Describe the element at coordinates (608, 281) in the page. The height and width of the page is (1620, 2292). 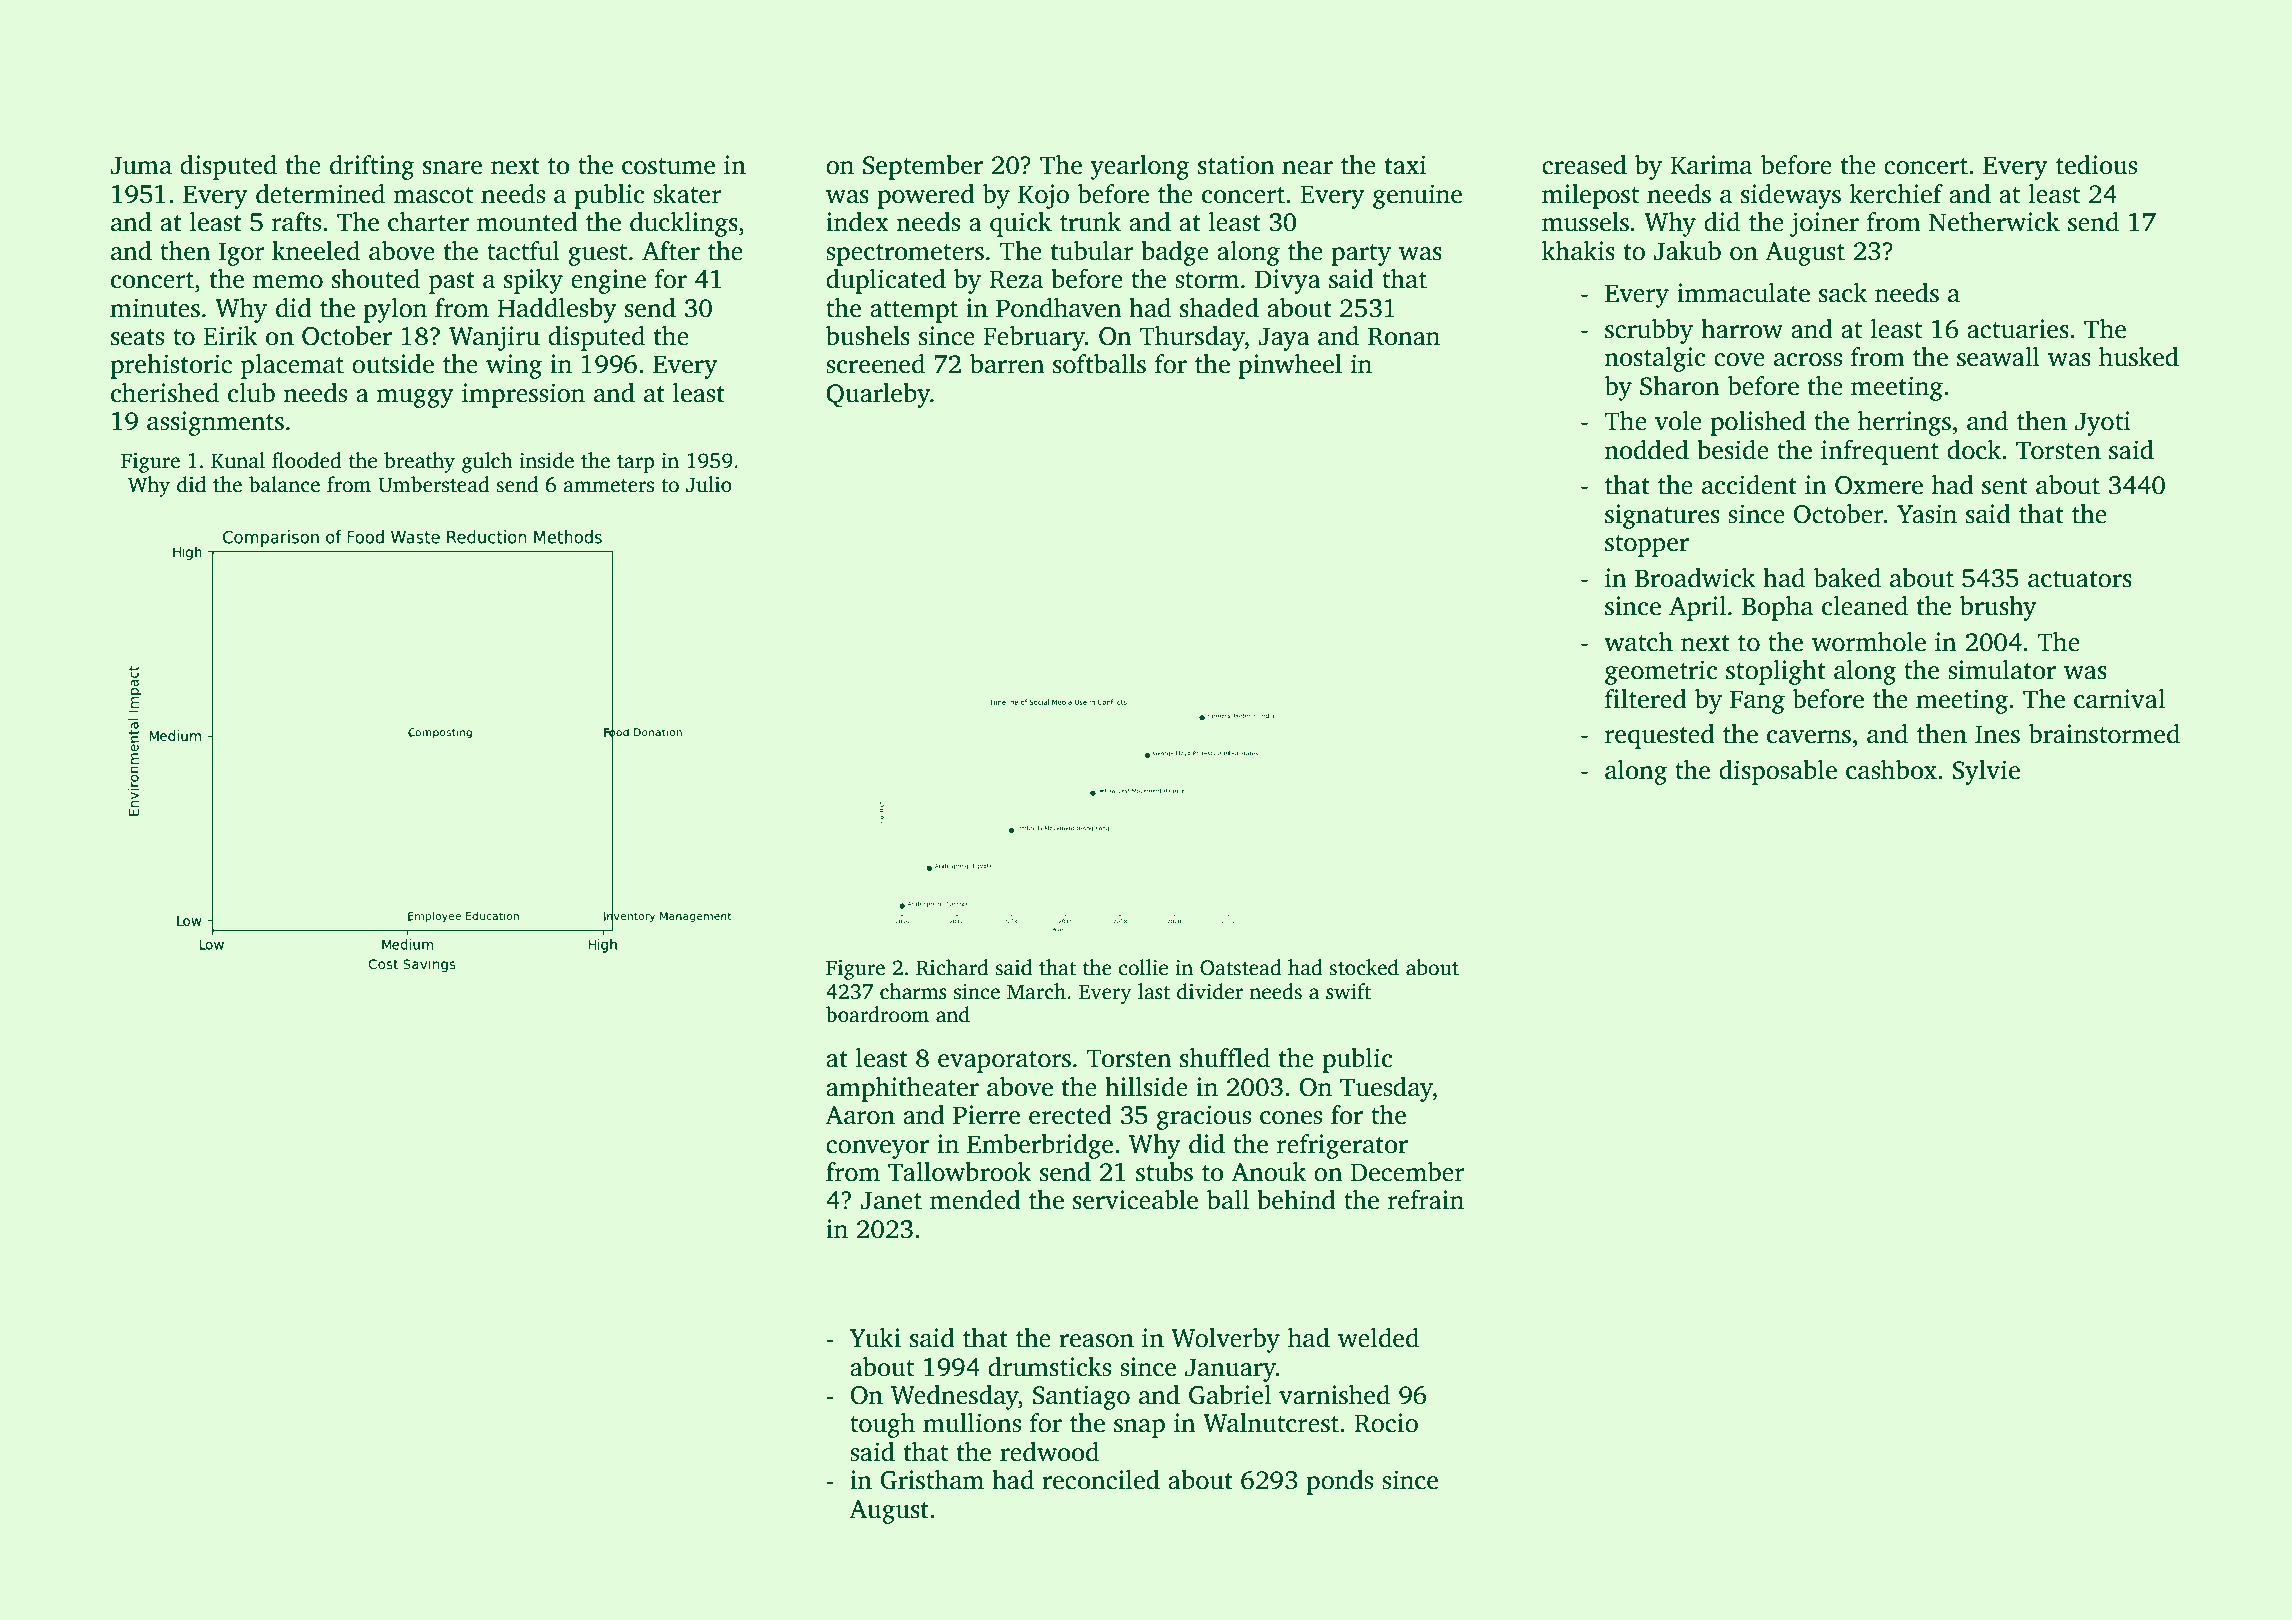
I see `engine` at that location.
